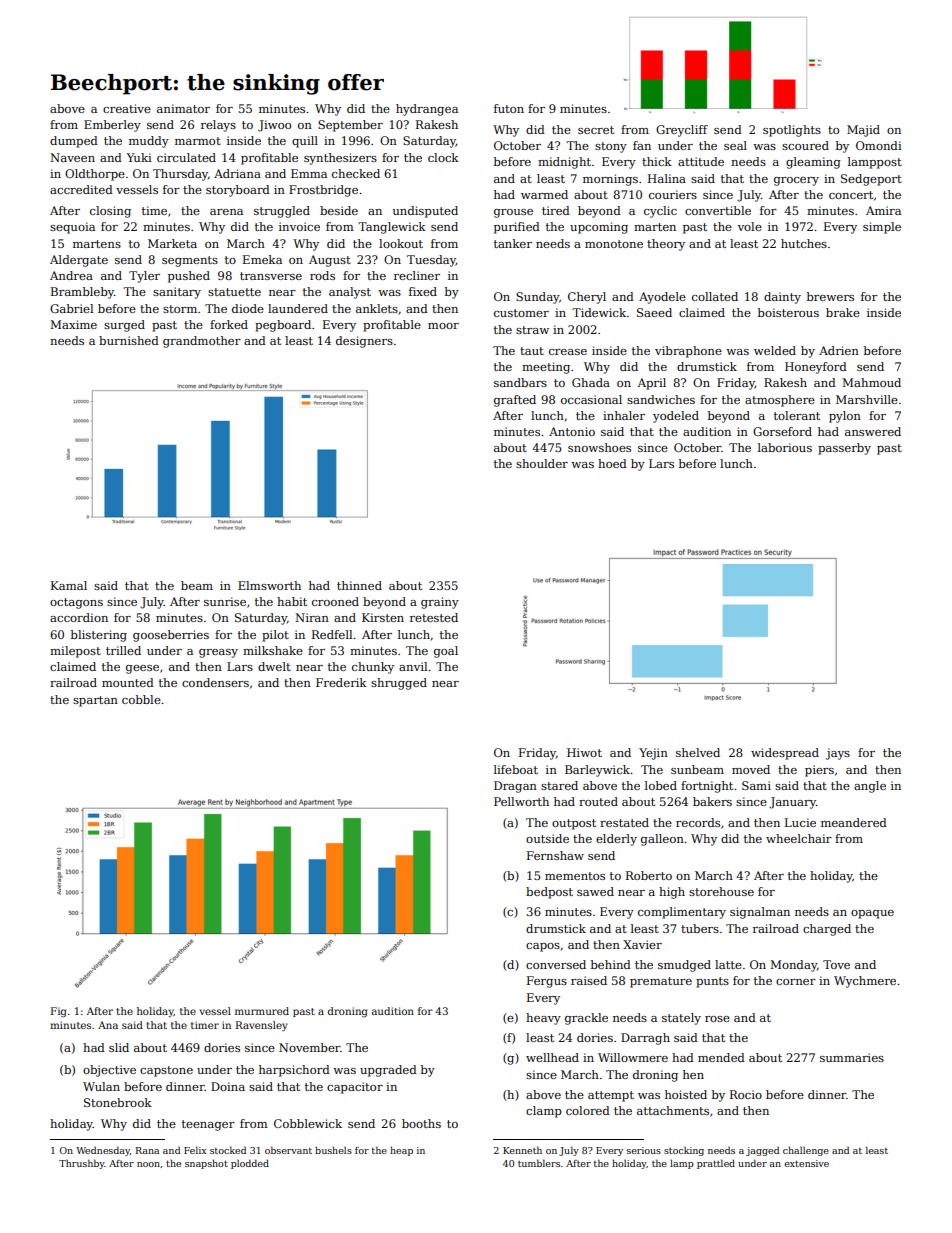  I want to click on creative, so click(127, 108).
